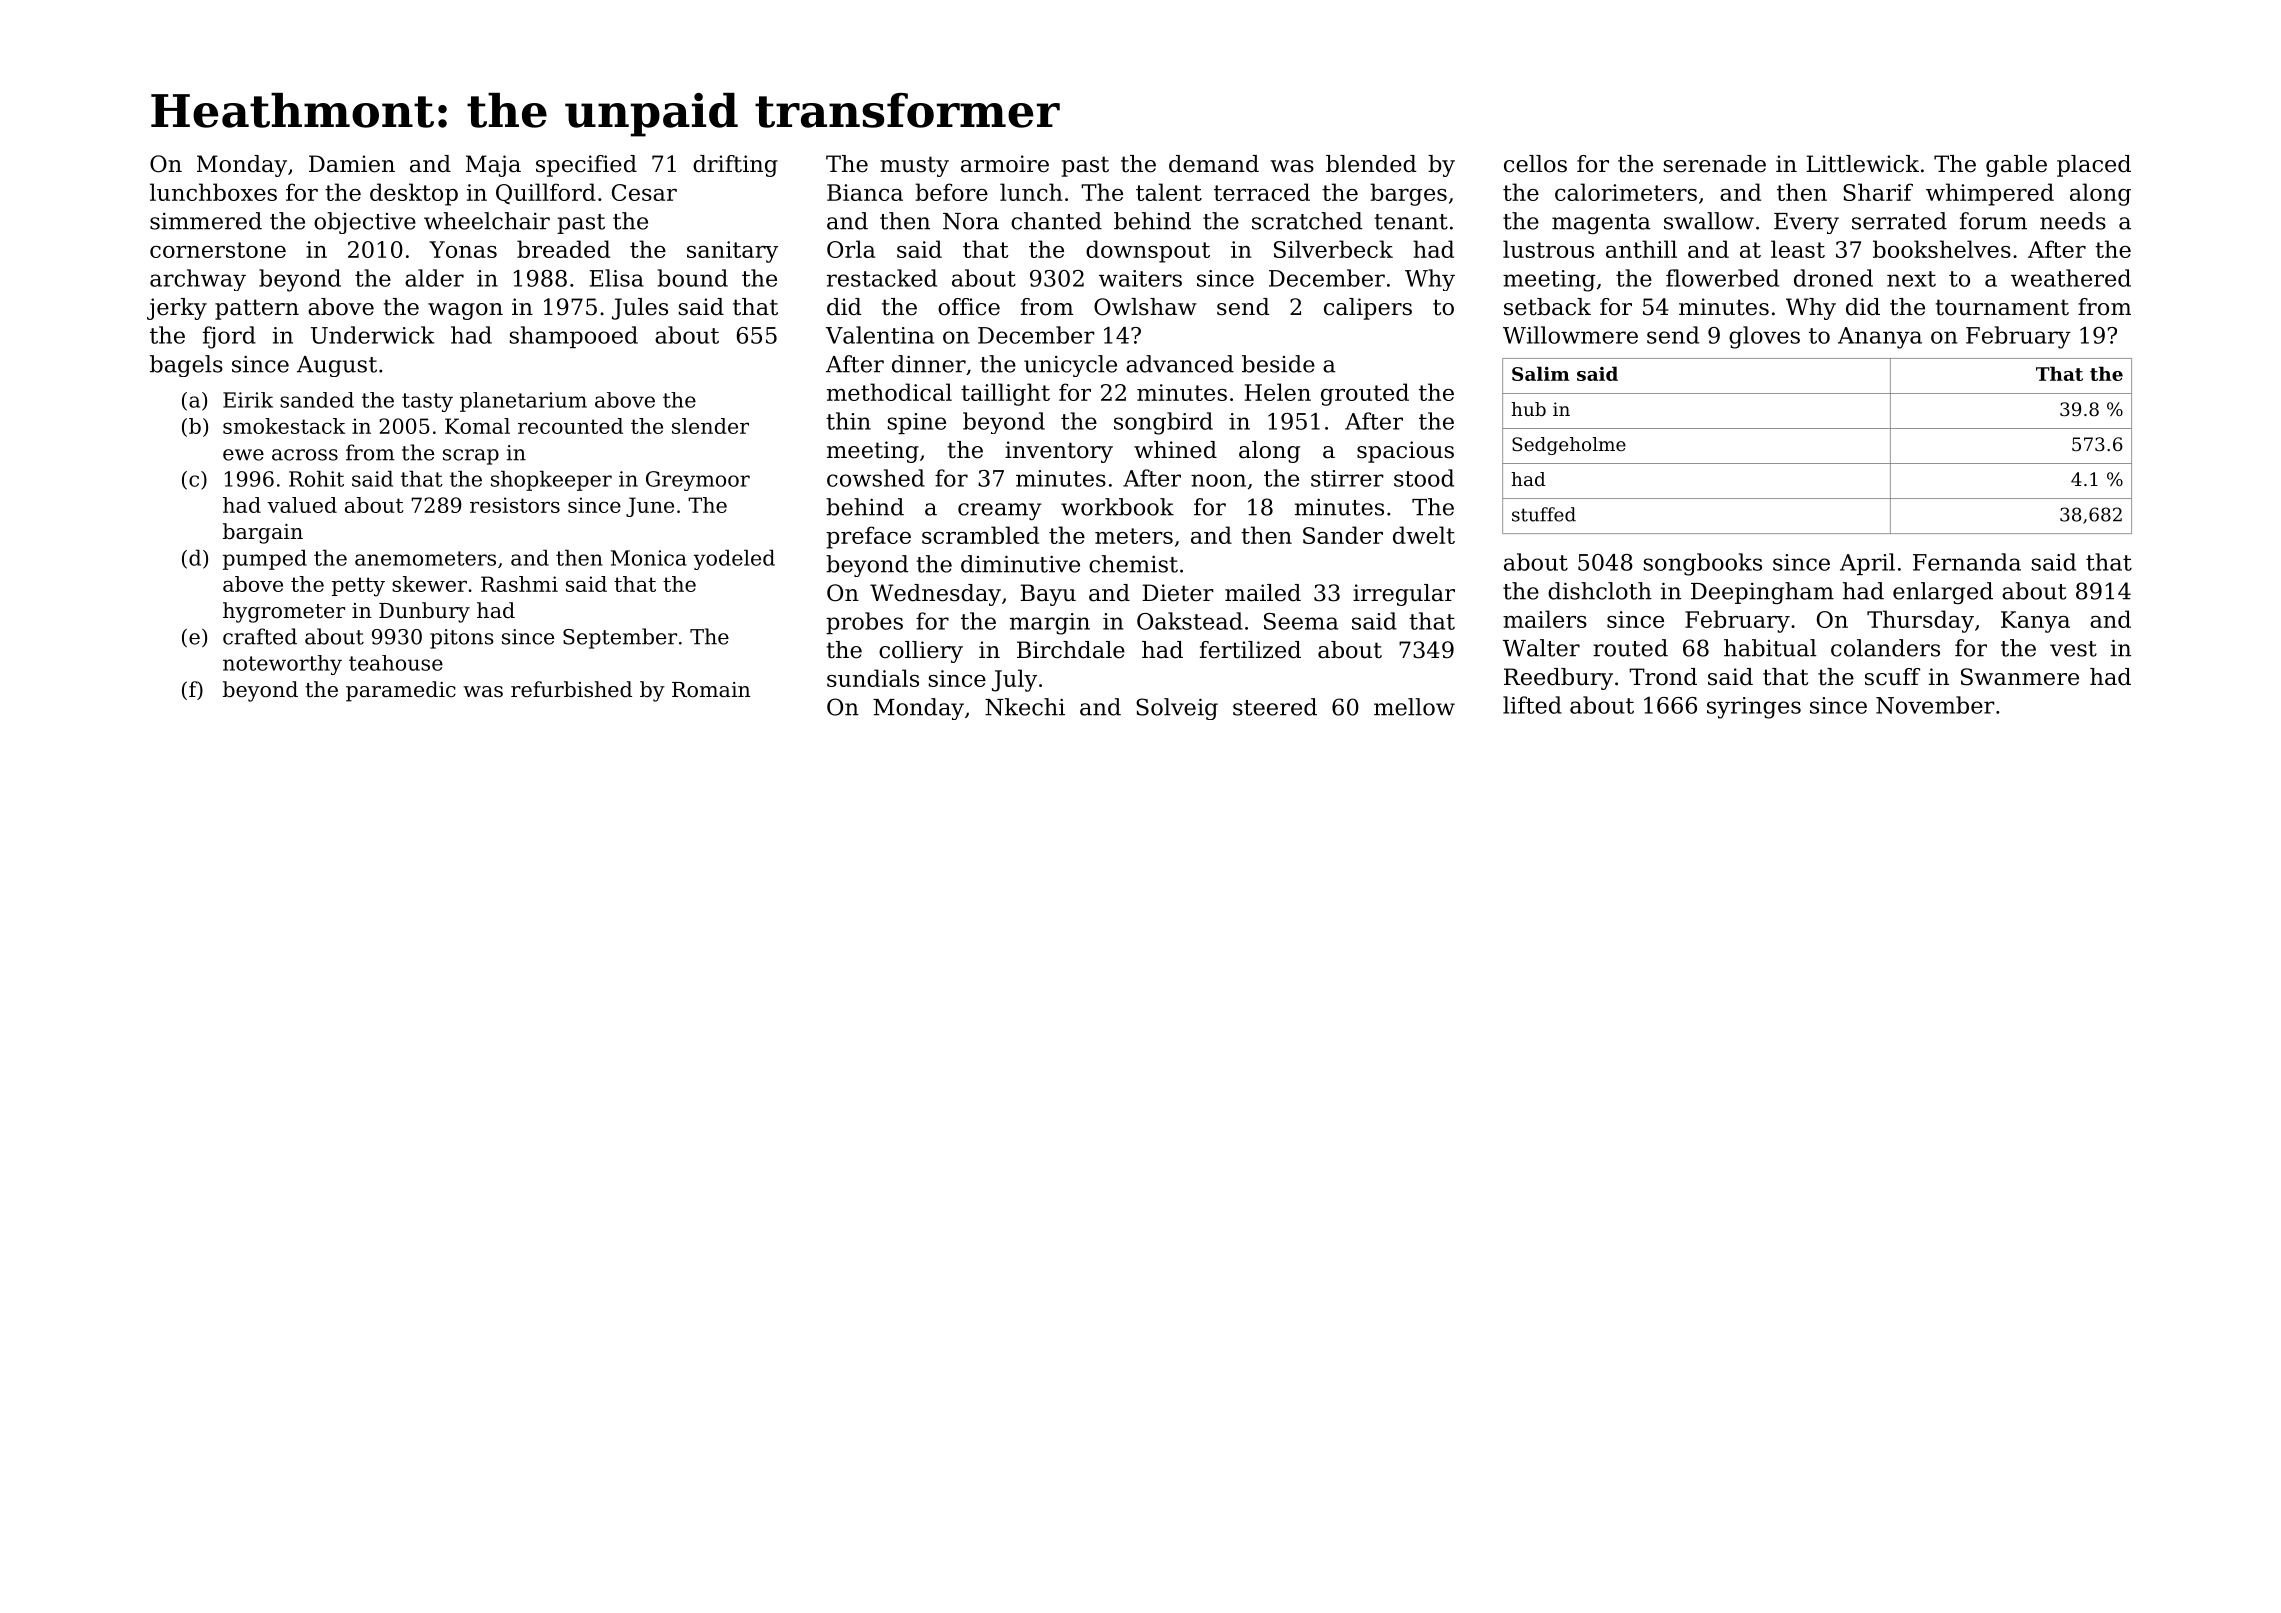 This screenshot has height=1613, width=2281. What do you see at coordinates (1880, 338) in the screenshot?
I see `Ananya` at bounding box center [1880, 338].
